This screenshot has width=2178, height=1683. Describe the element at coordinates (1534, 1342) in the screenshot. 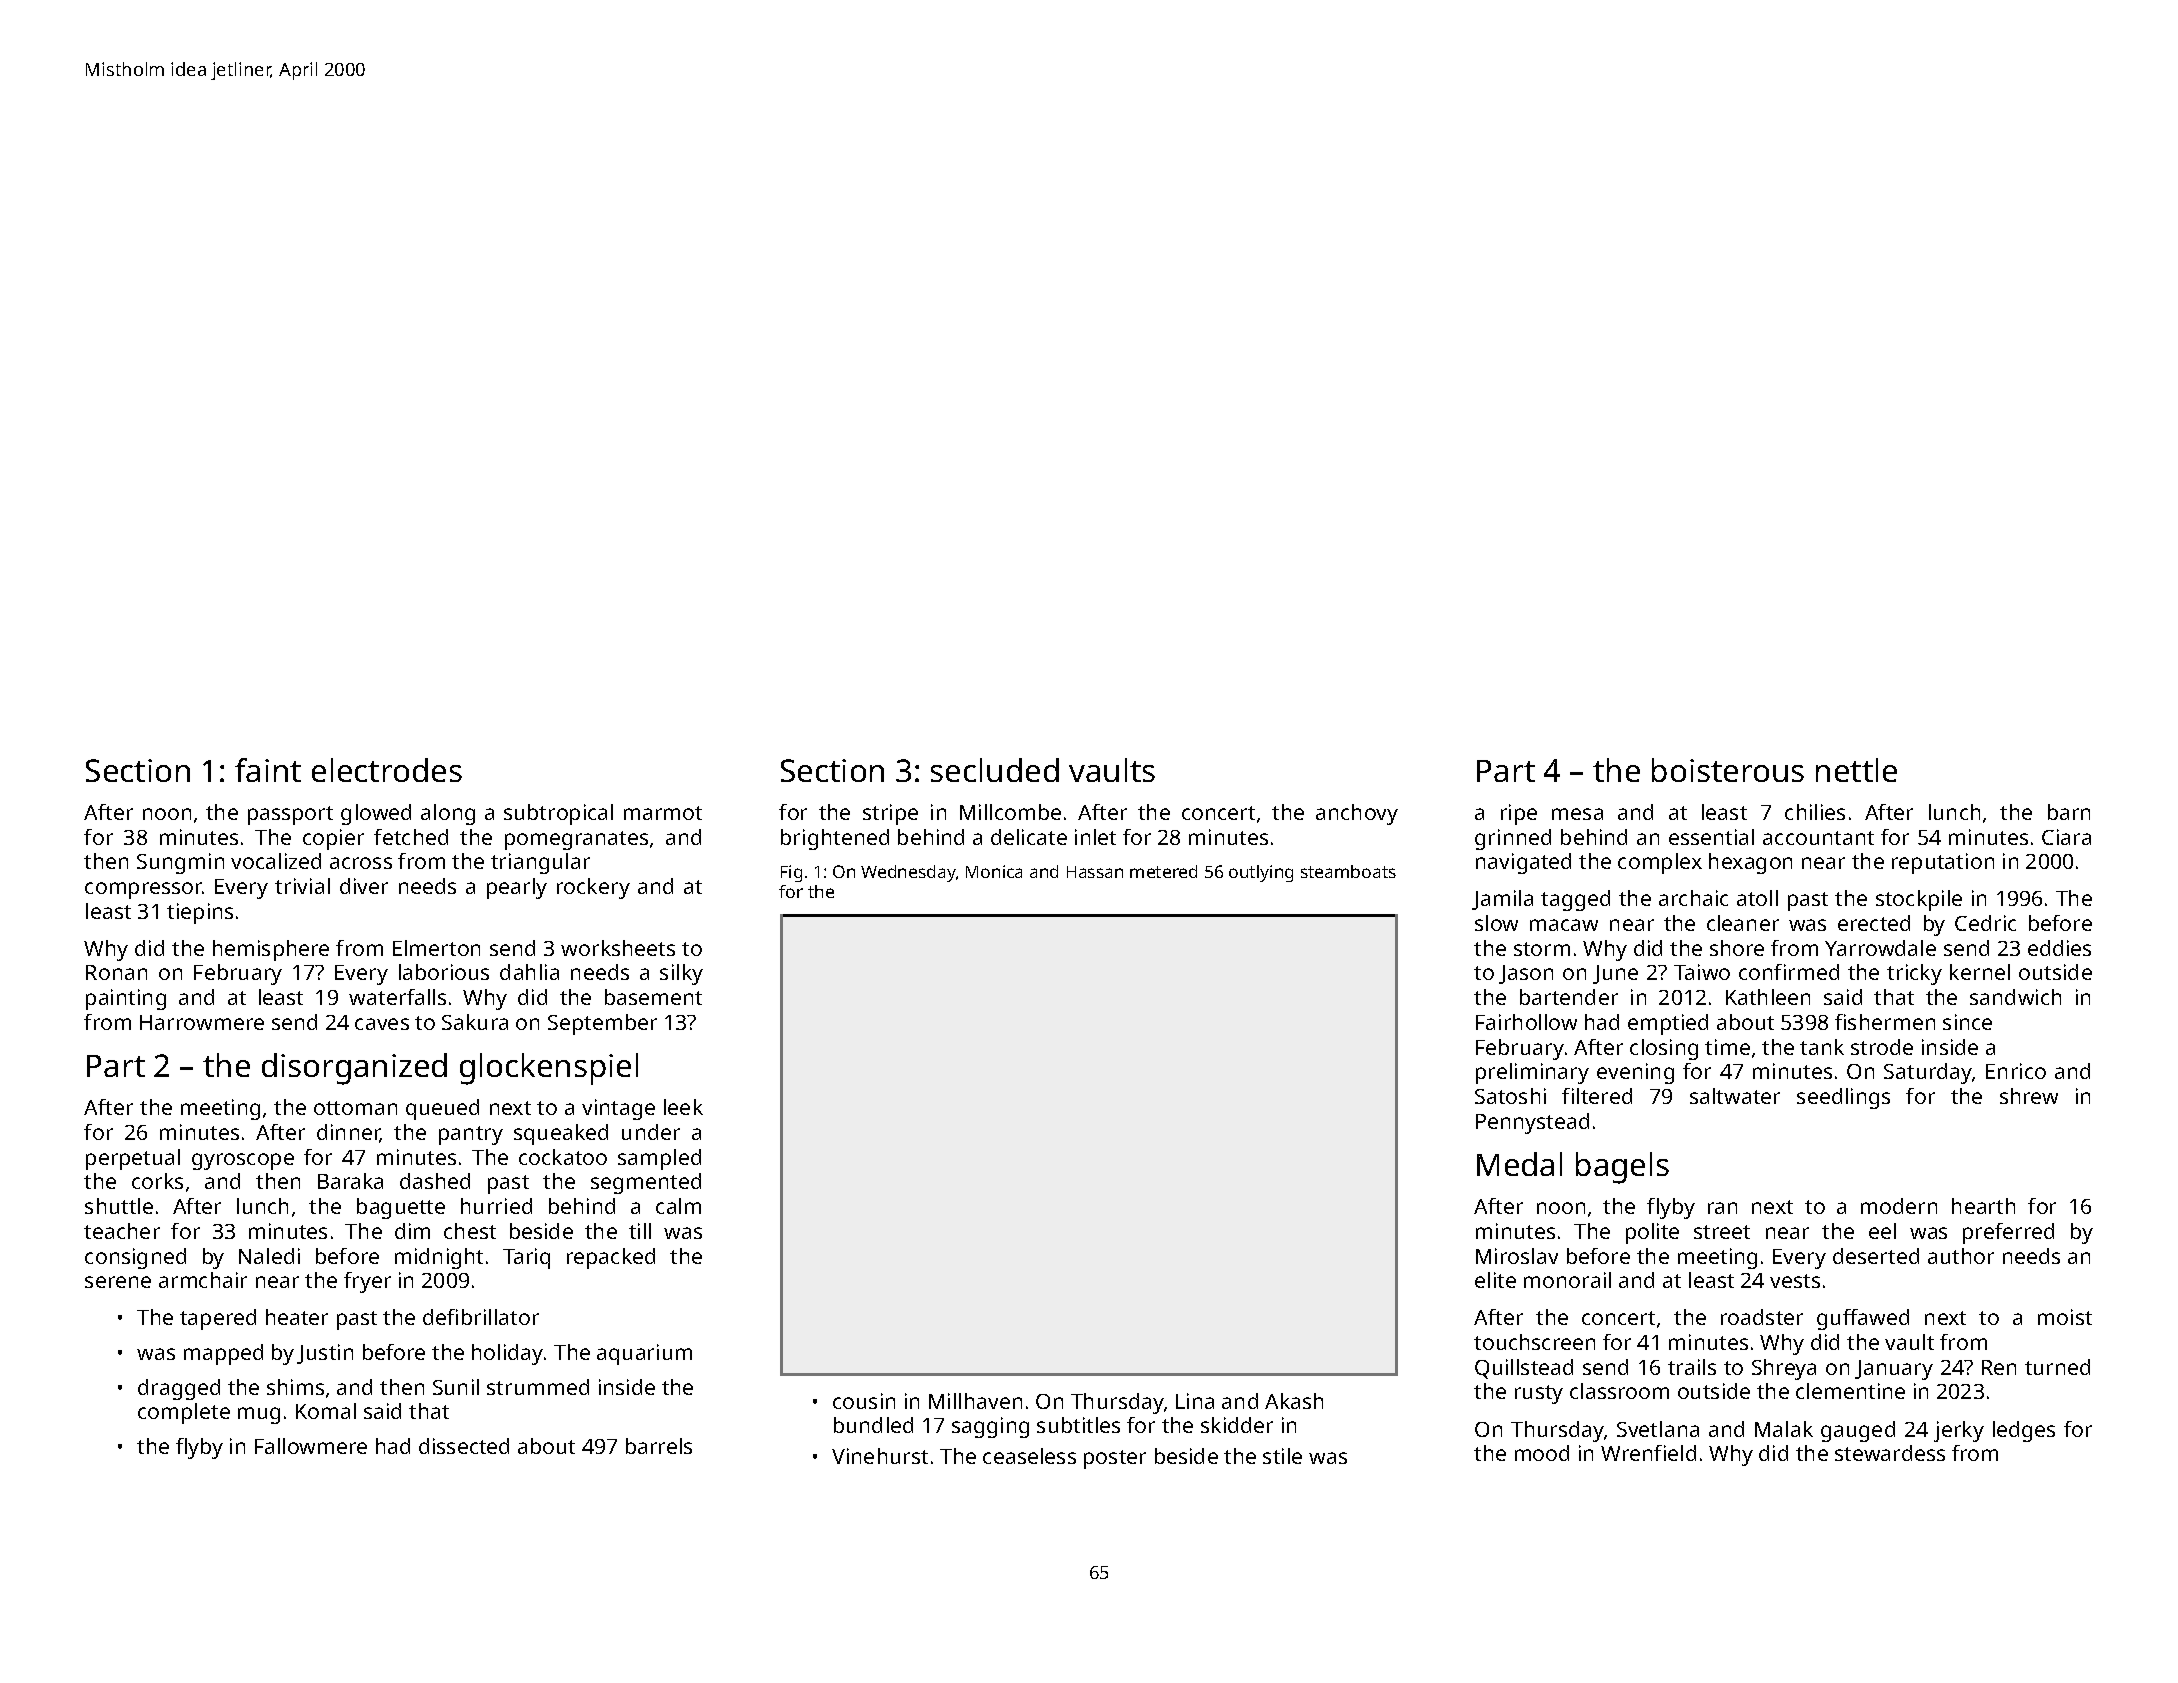

I see `touchscreen` at that location.
